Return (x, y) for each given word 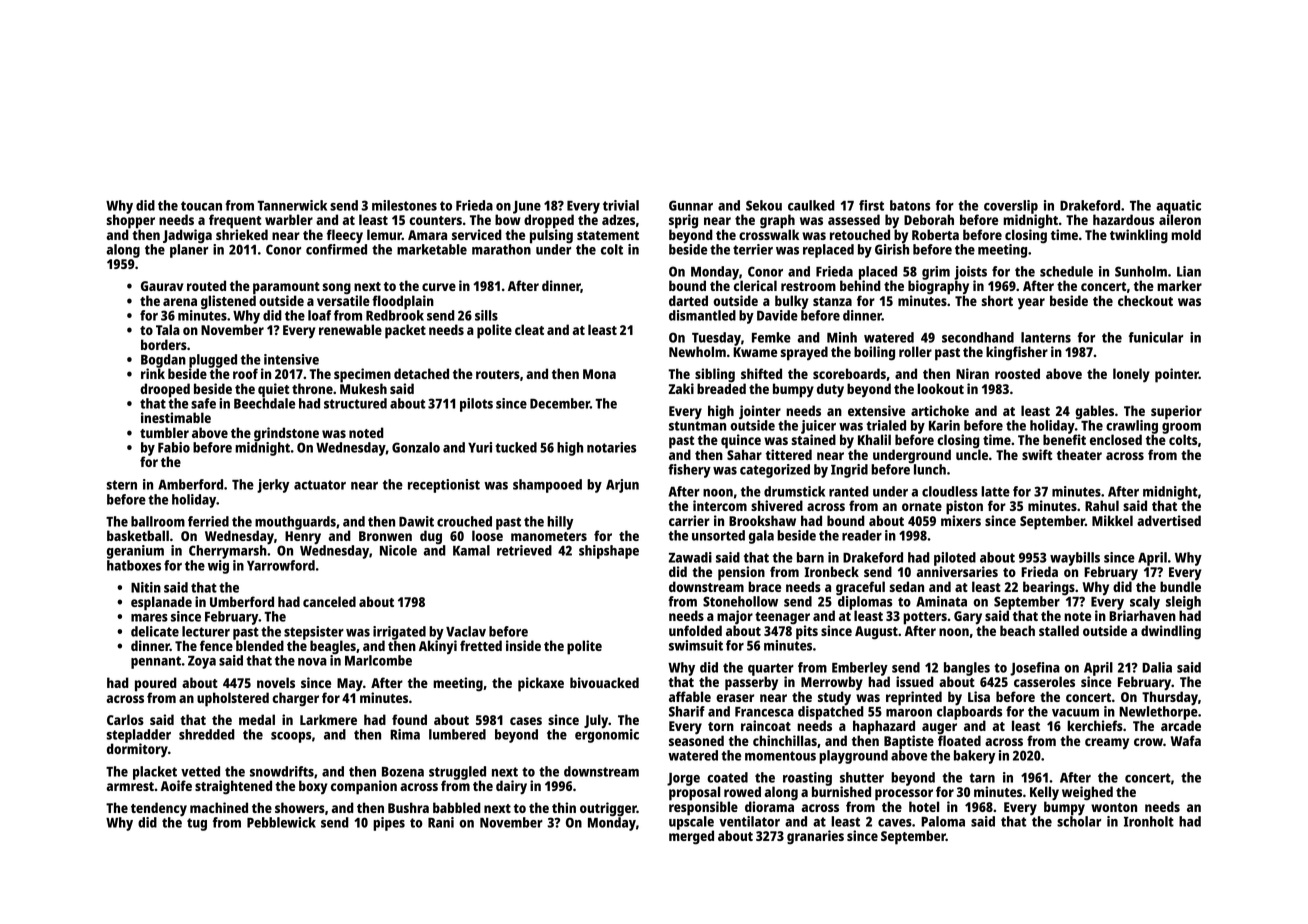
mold (1186, 234)
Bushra (408, 807)
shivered (777, 505)
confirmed (336, 249)
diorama (769, 806)
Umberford (242, 601)
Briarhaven (1142, 615)
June (527, 207)
